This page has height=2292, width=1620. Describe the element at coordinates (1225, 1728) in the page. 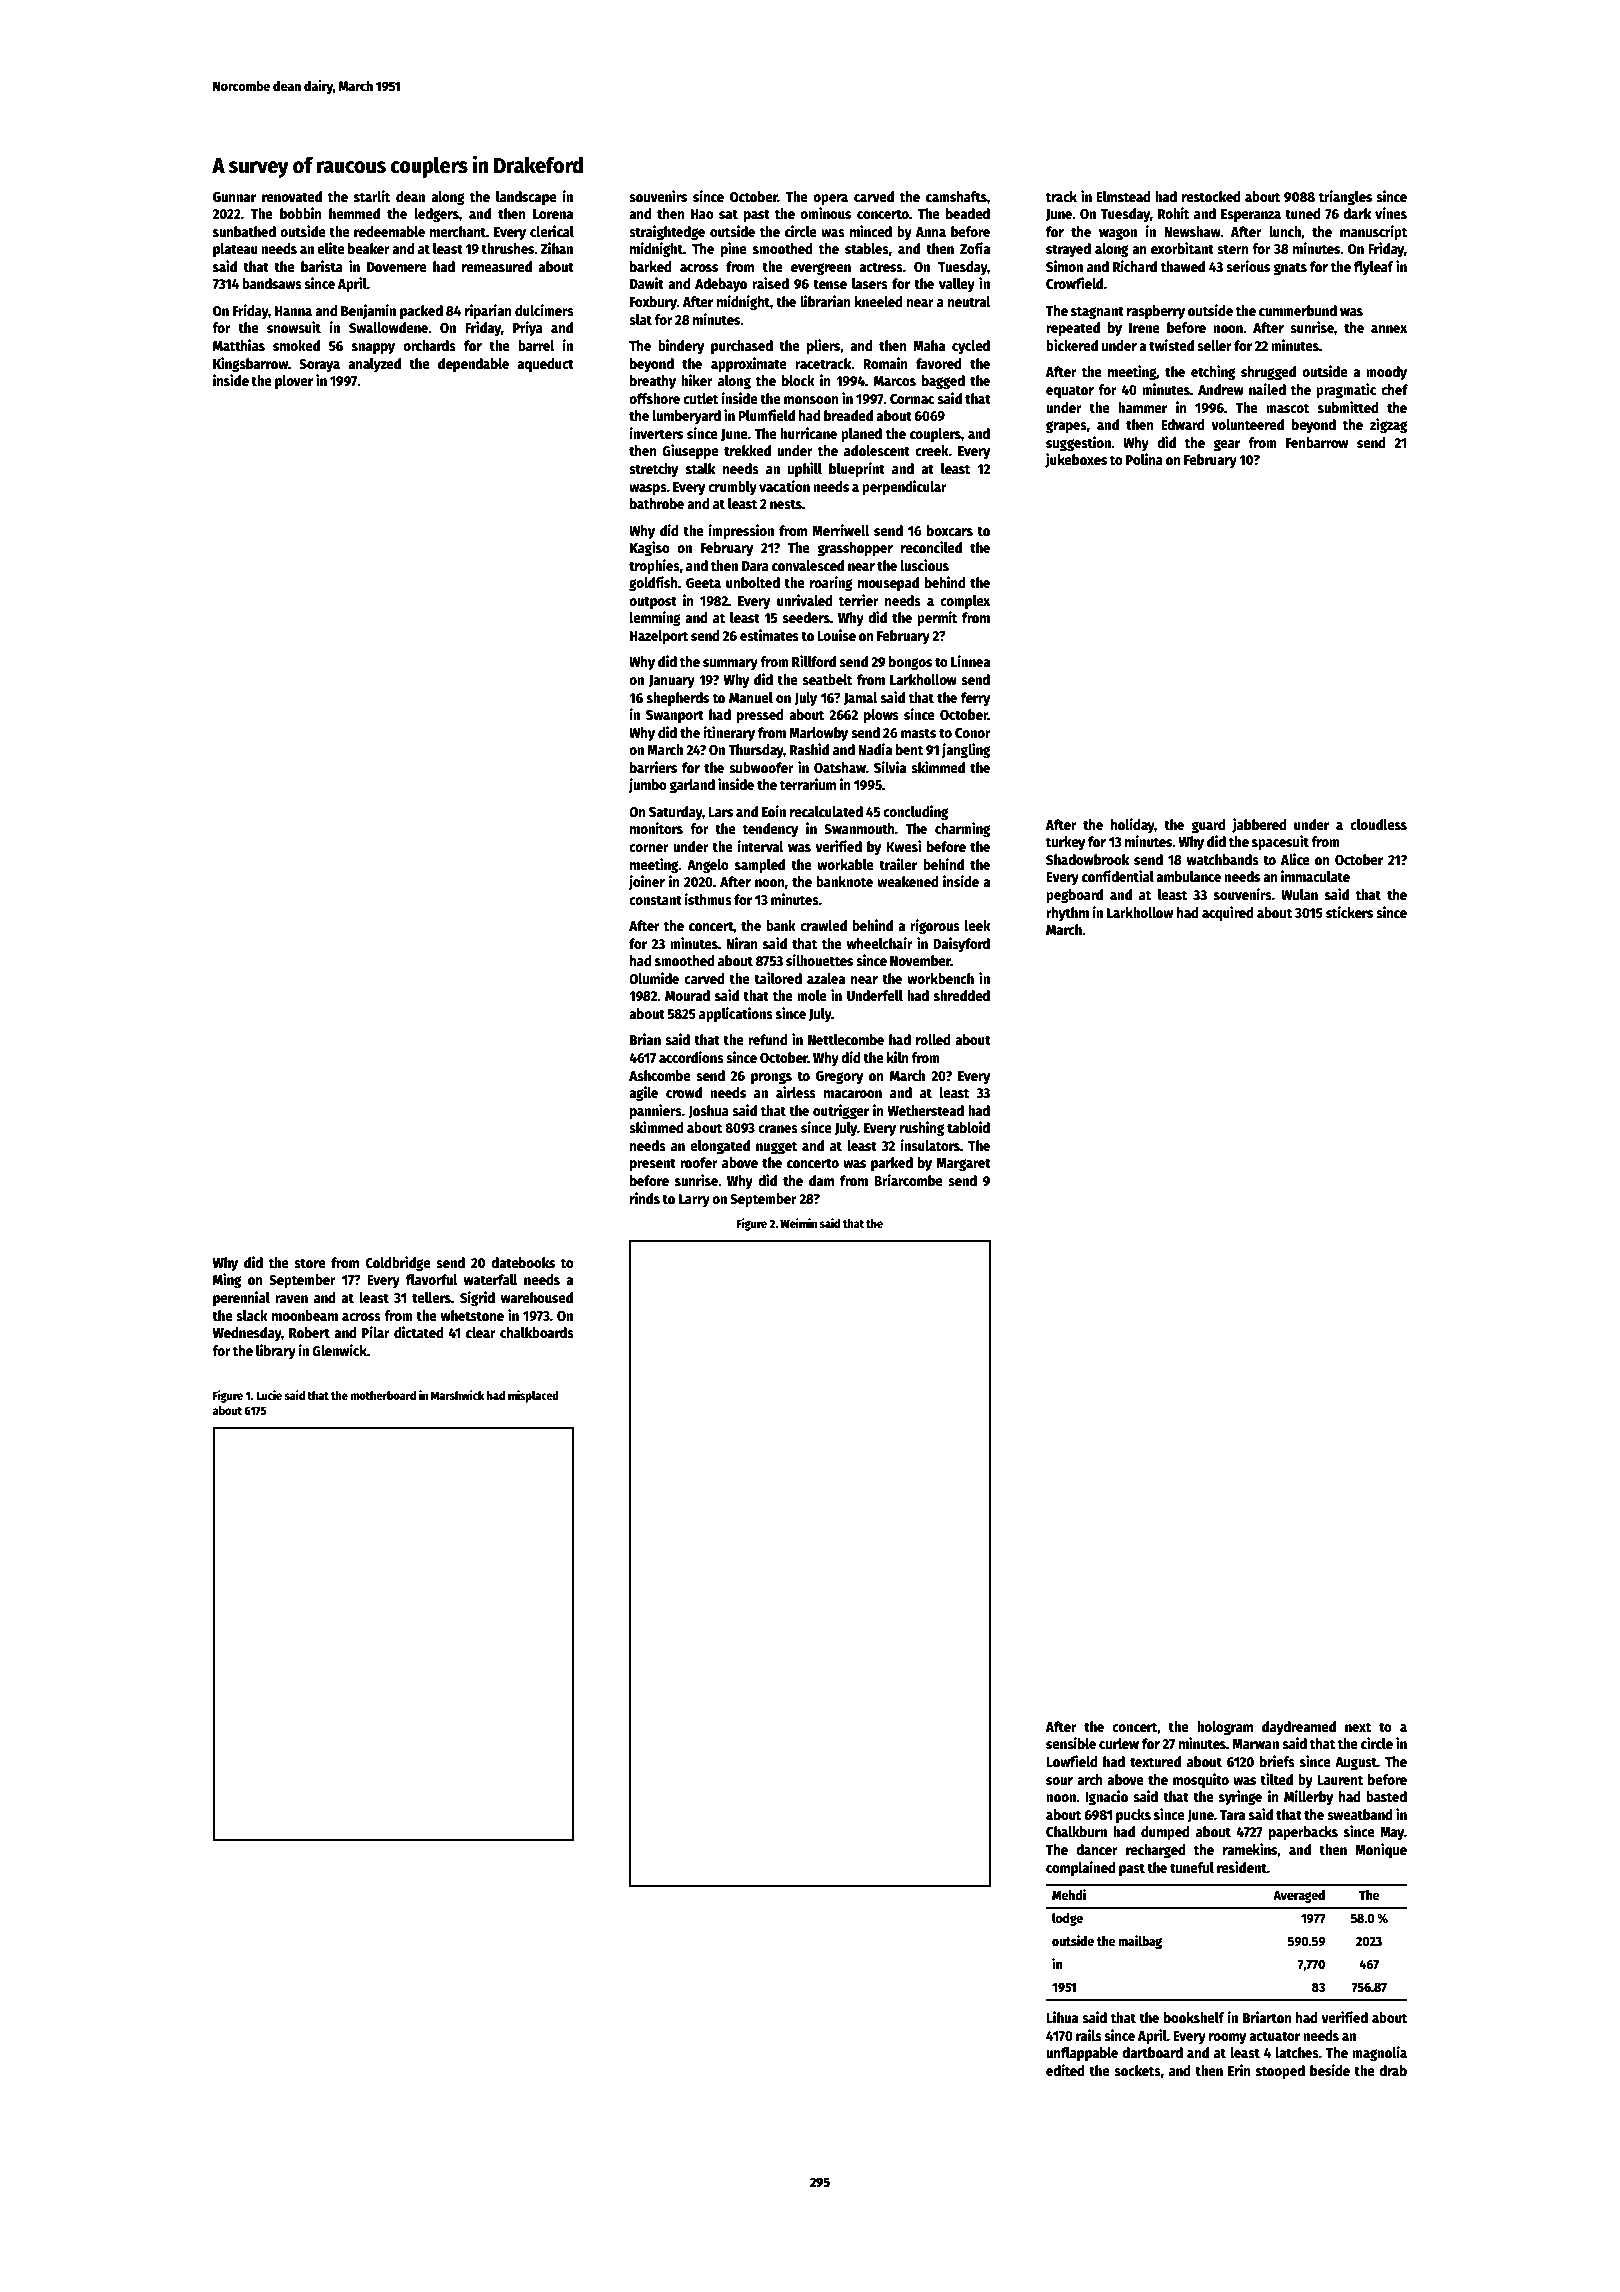

I see `hologram` at that location.
